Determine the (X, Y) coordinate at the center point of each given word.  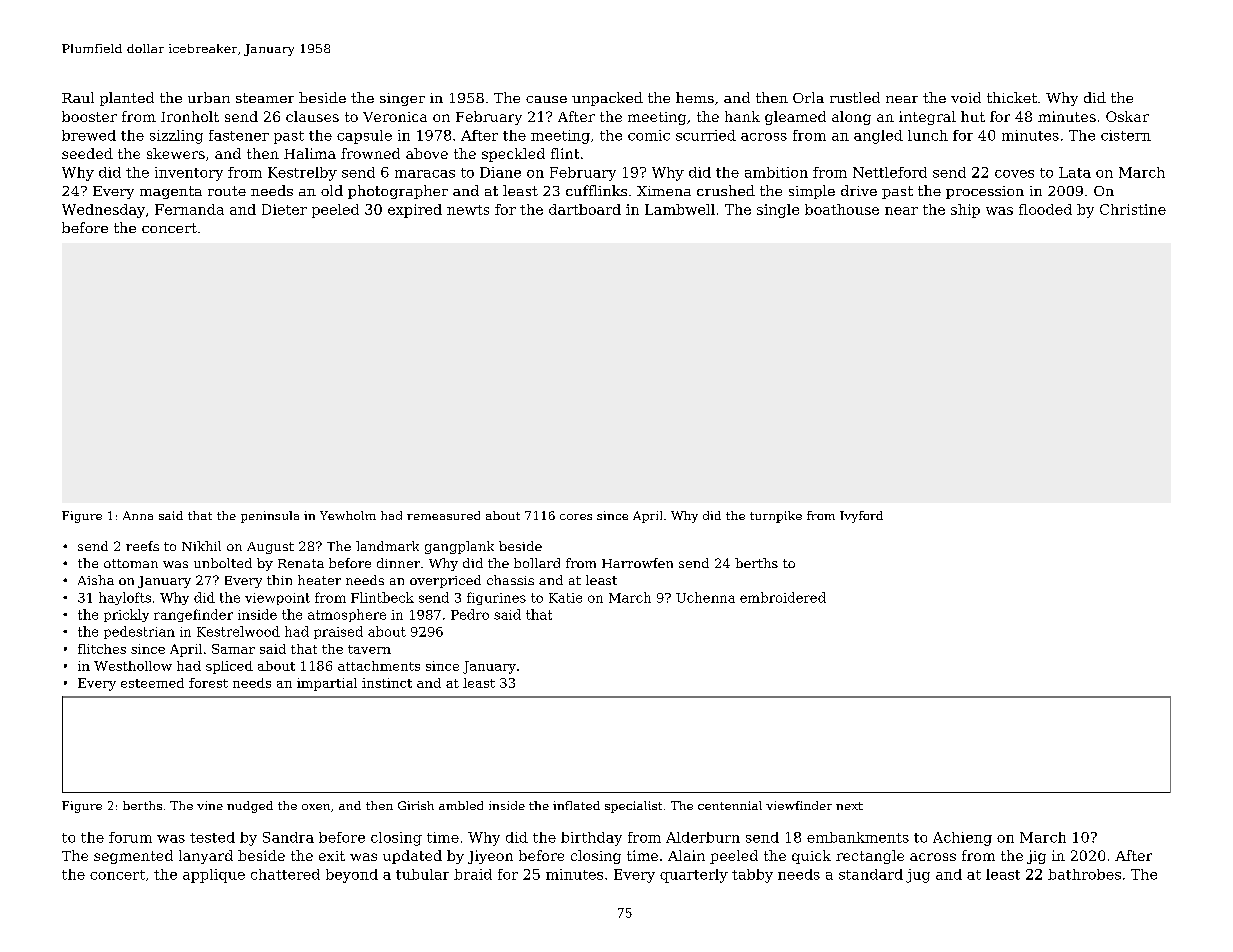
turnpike (776, 517)
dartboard (585, 209)
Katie (565, 598)
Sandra (288, 837)
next (849, 806)
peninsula (270, 517)
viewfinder (799, 805)
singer (402, 99)
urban (209, 97)
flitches (102, 649)
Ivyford (861, 517)
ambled (461, 805)
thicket (1012, 97)
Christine (1133, 209)
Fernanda (189, 209)
